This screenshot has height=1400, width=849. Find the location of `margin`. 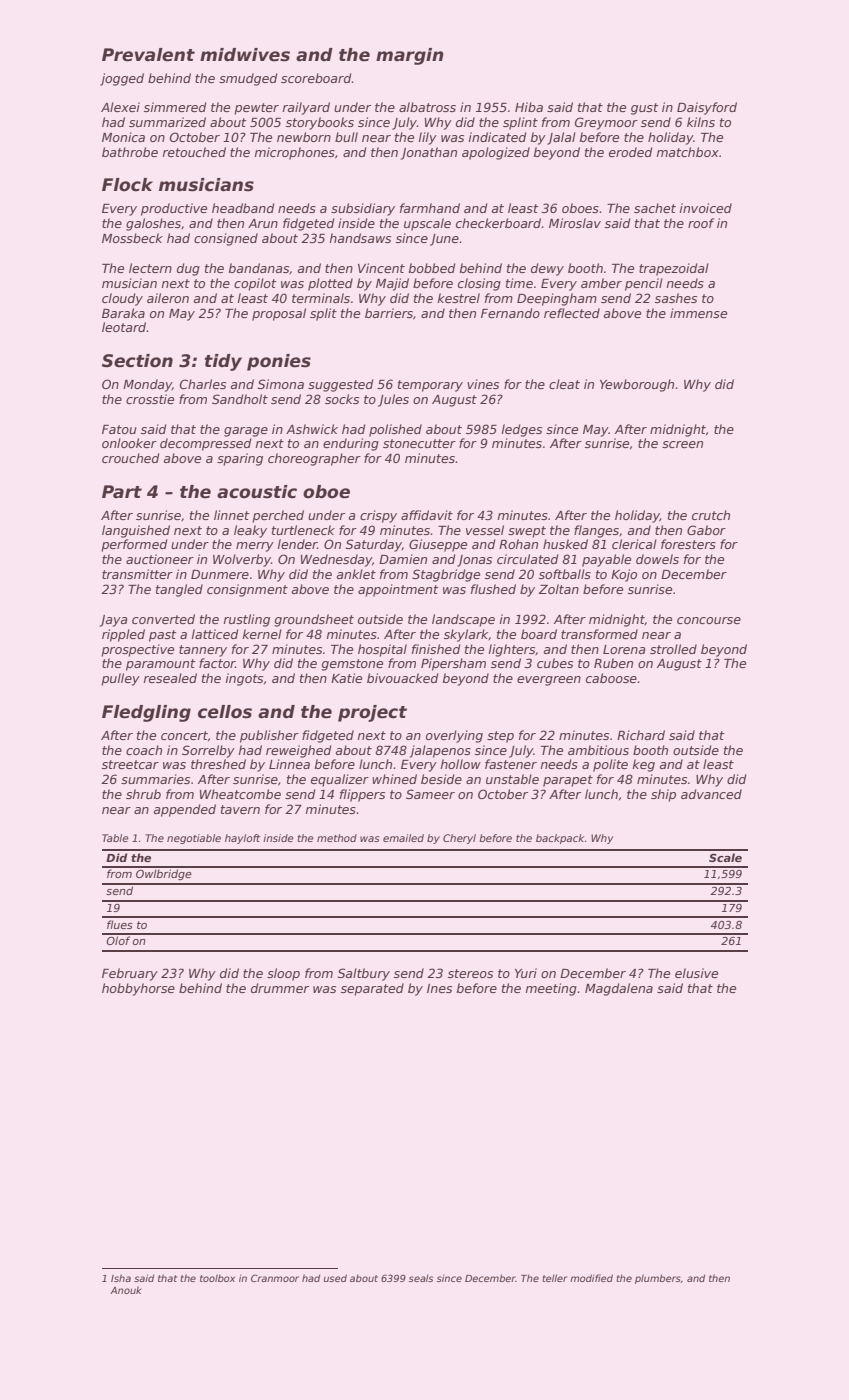

margin is located at coordinates (410, 56).
